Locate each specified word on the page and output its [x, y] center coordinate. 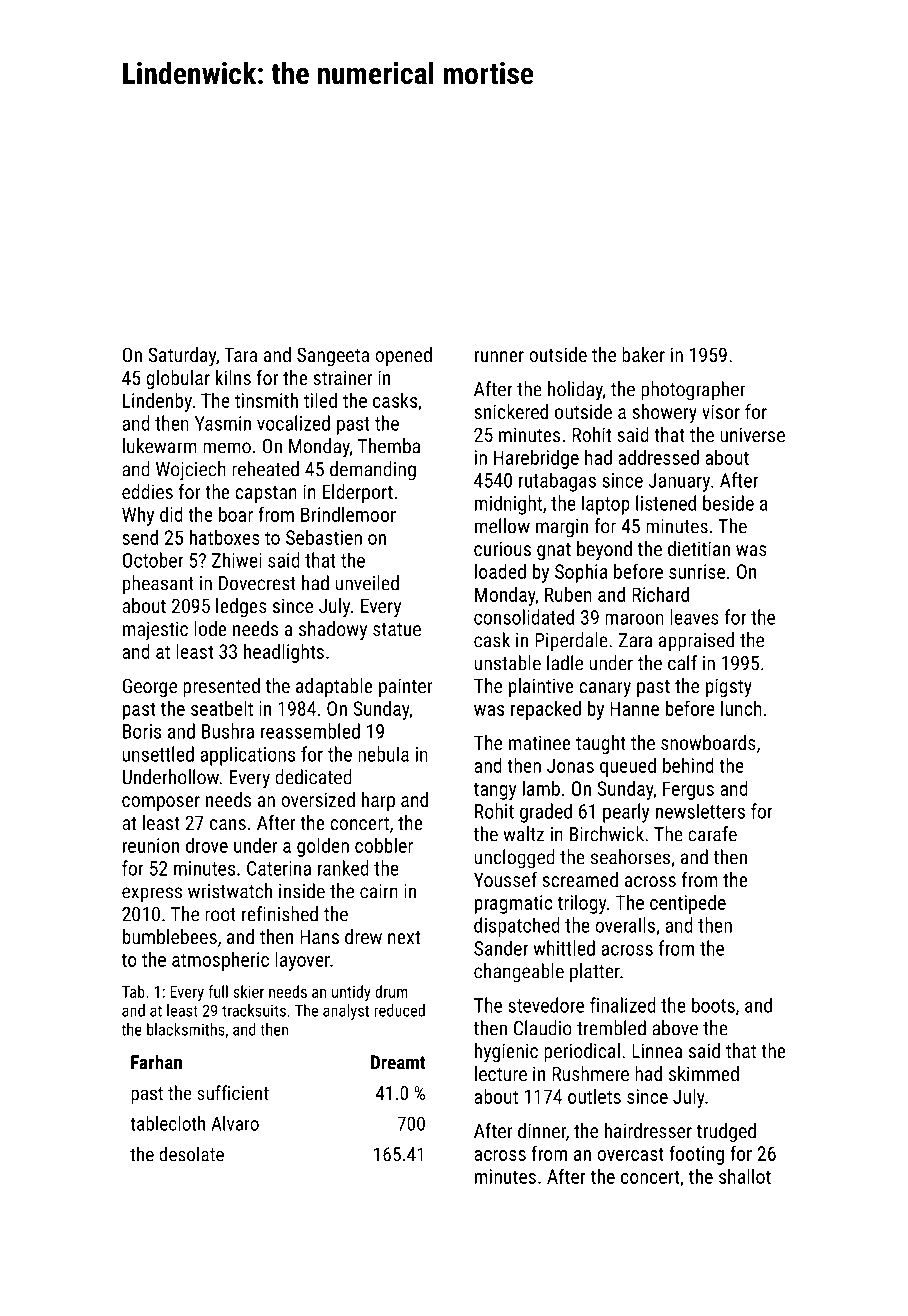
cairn [379, 891]
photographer [693, 391]
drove [207, 845]
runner [499, 356]
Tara [240, 354]
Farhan [156, 1062]
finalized [623, 1005]
